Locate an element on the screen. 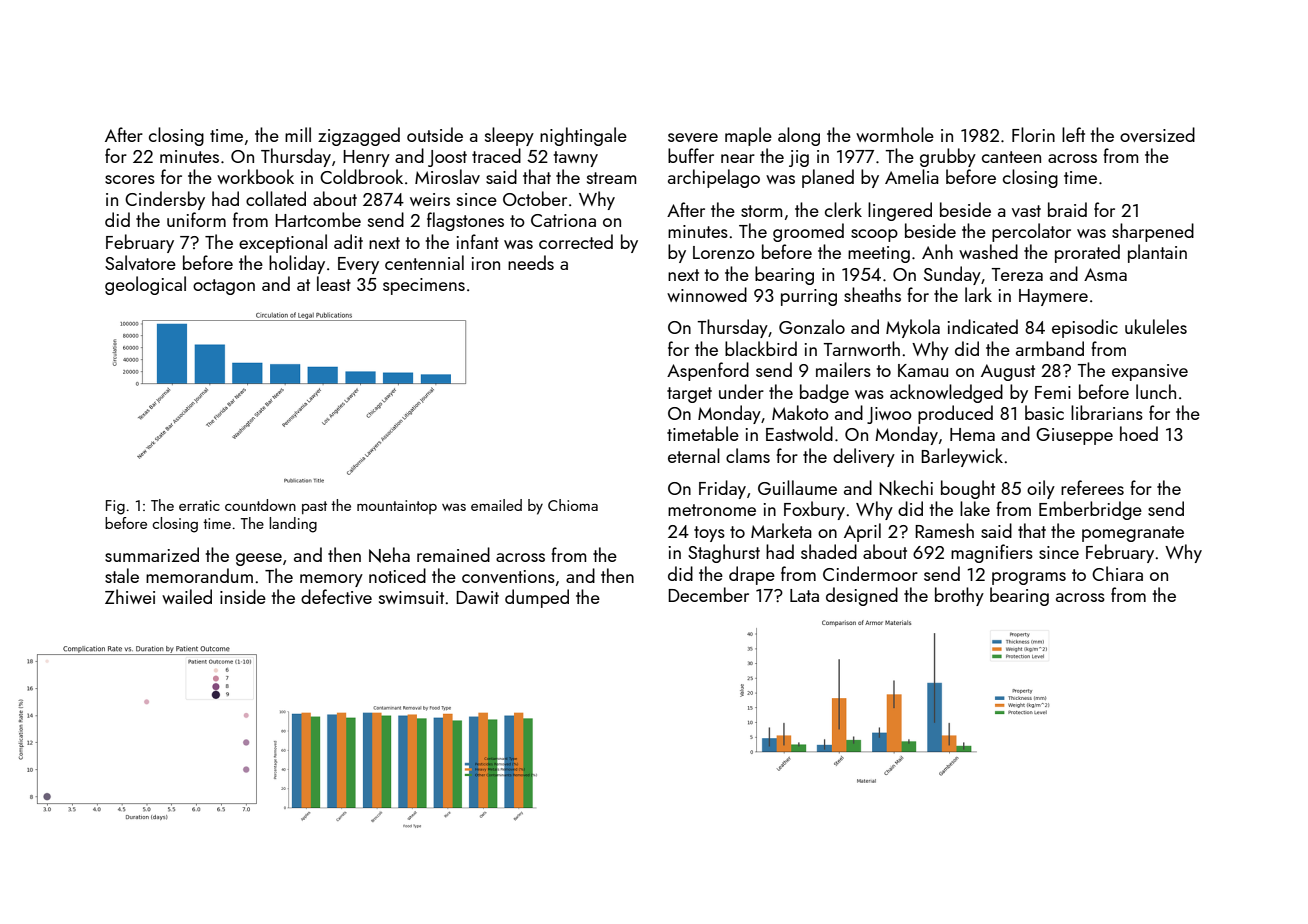 The width and height of the screenshot is (1308, 924). vast is located at coordinates (1026, 211).
